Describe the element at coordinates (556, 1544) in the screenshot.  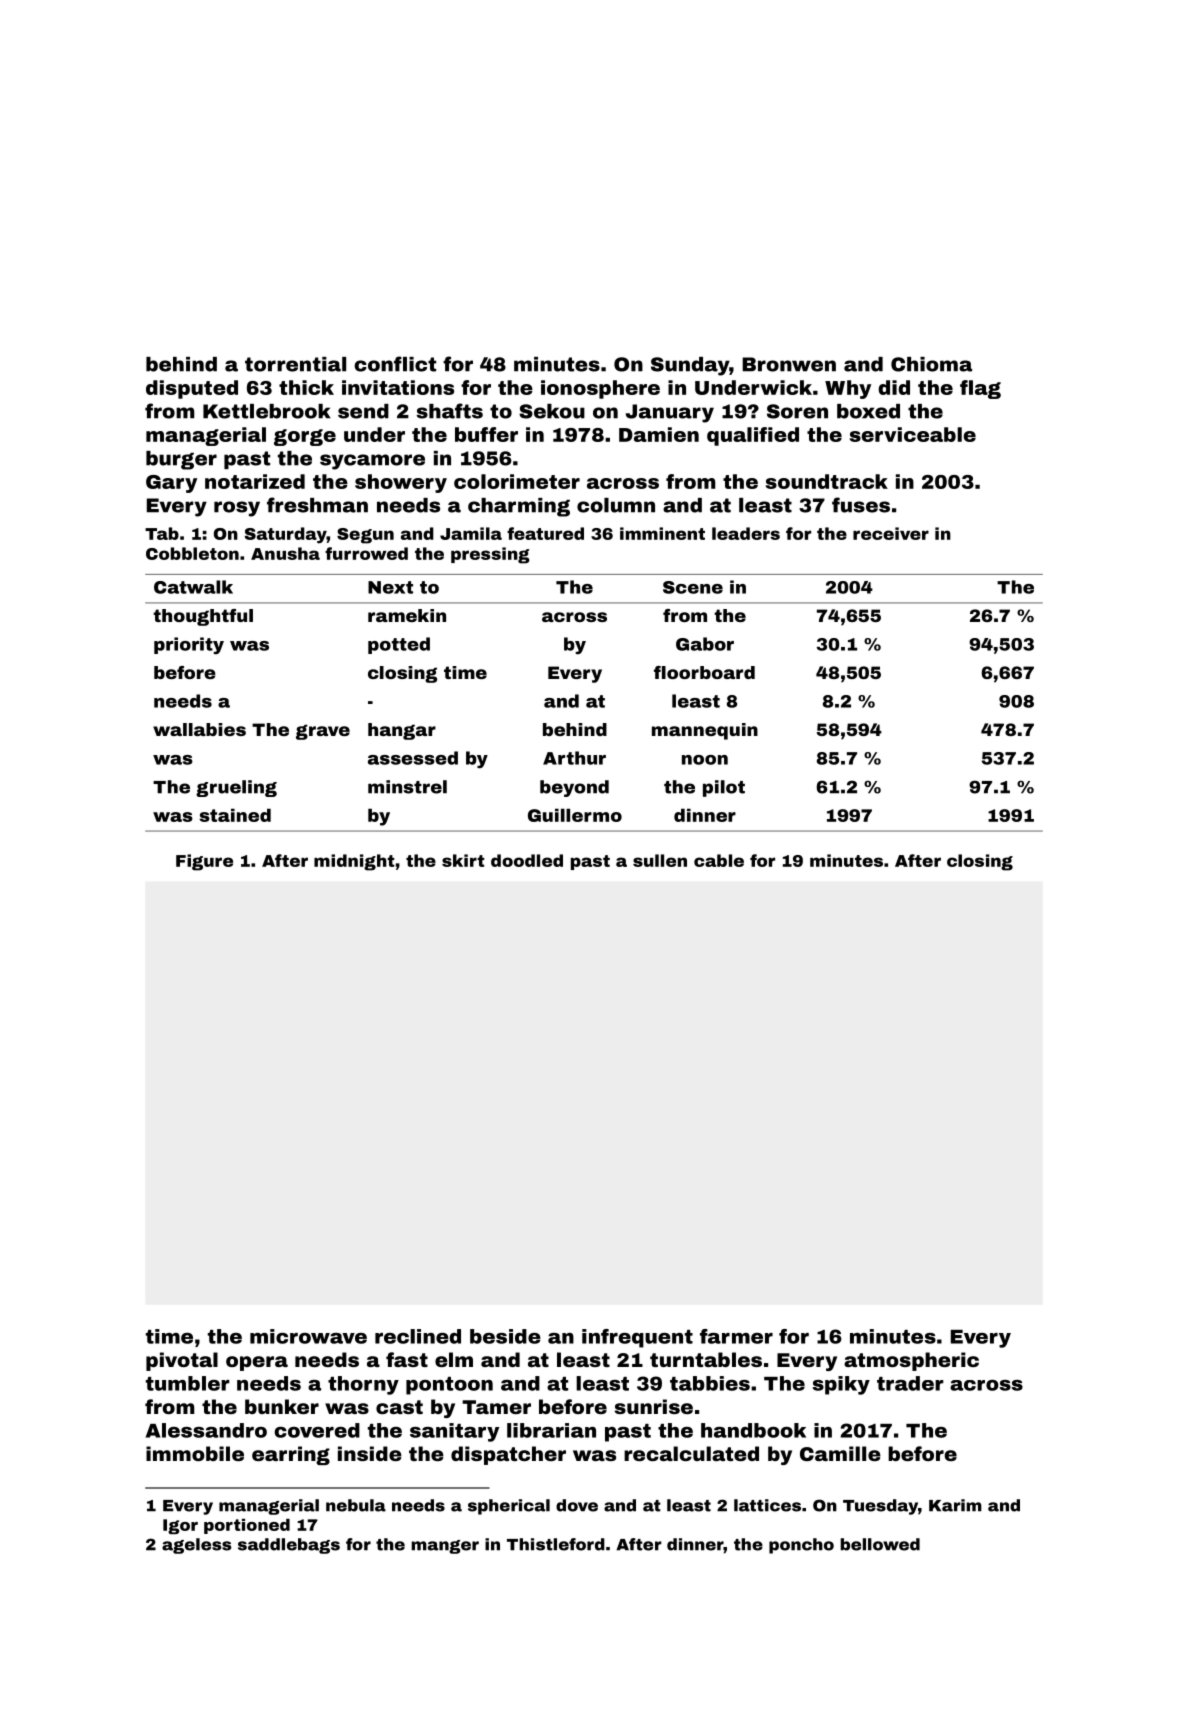
I see `Thistleford` at that location.
